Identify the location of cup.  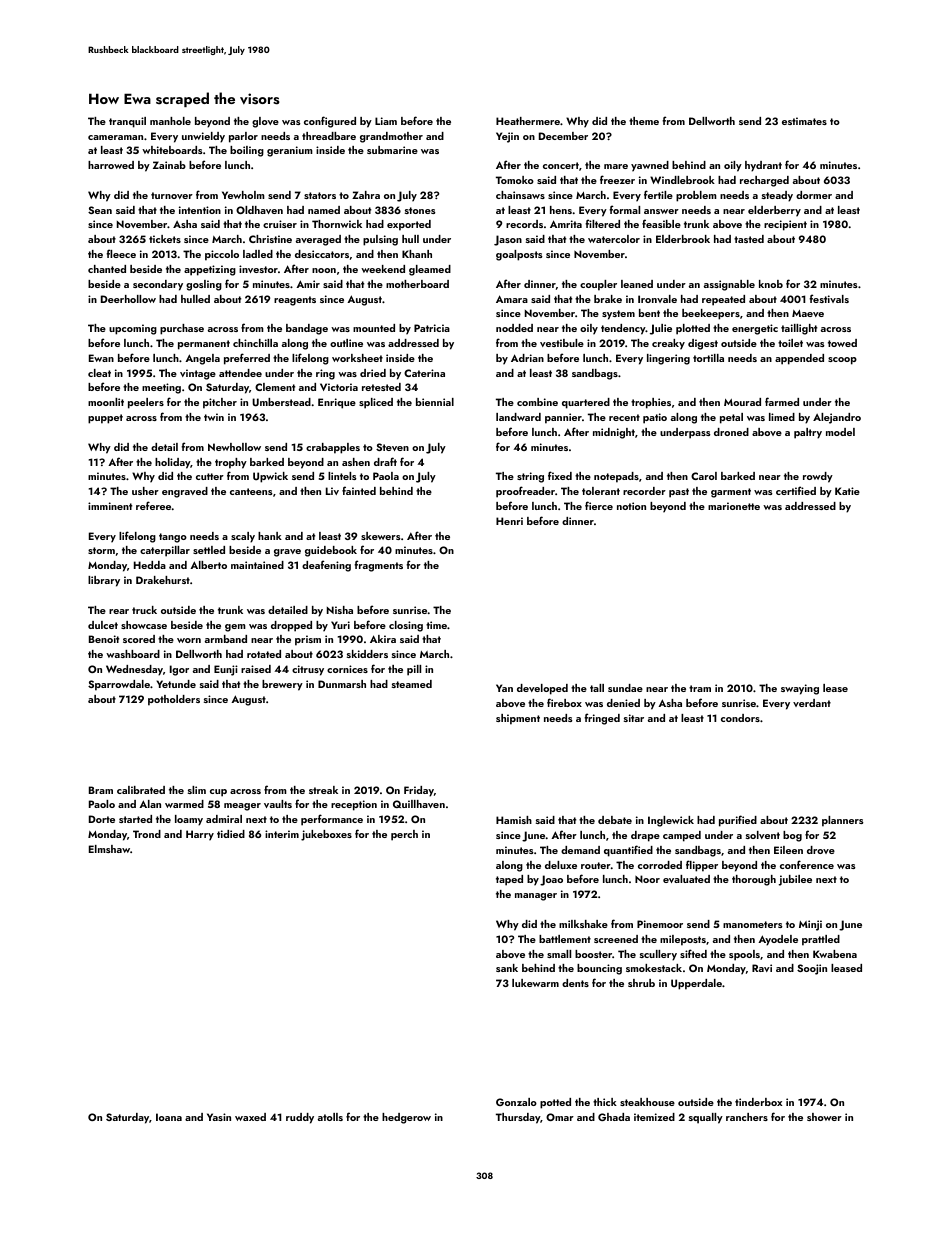
(218, 793).
